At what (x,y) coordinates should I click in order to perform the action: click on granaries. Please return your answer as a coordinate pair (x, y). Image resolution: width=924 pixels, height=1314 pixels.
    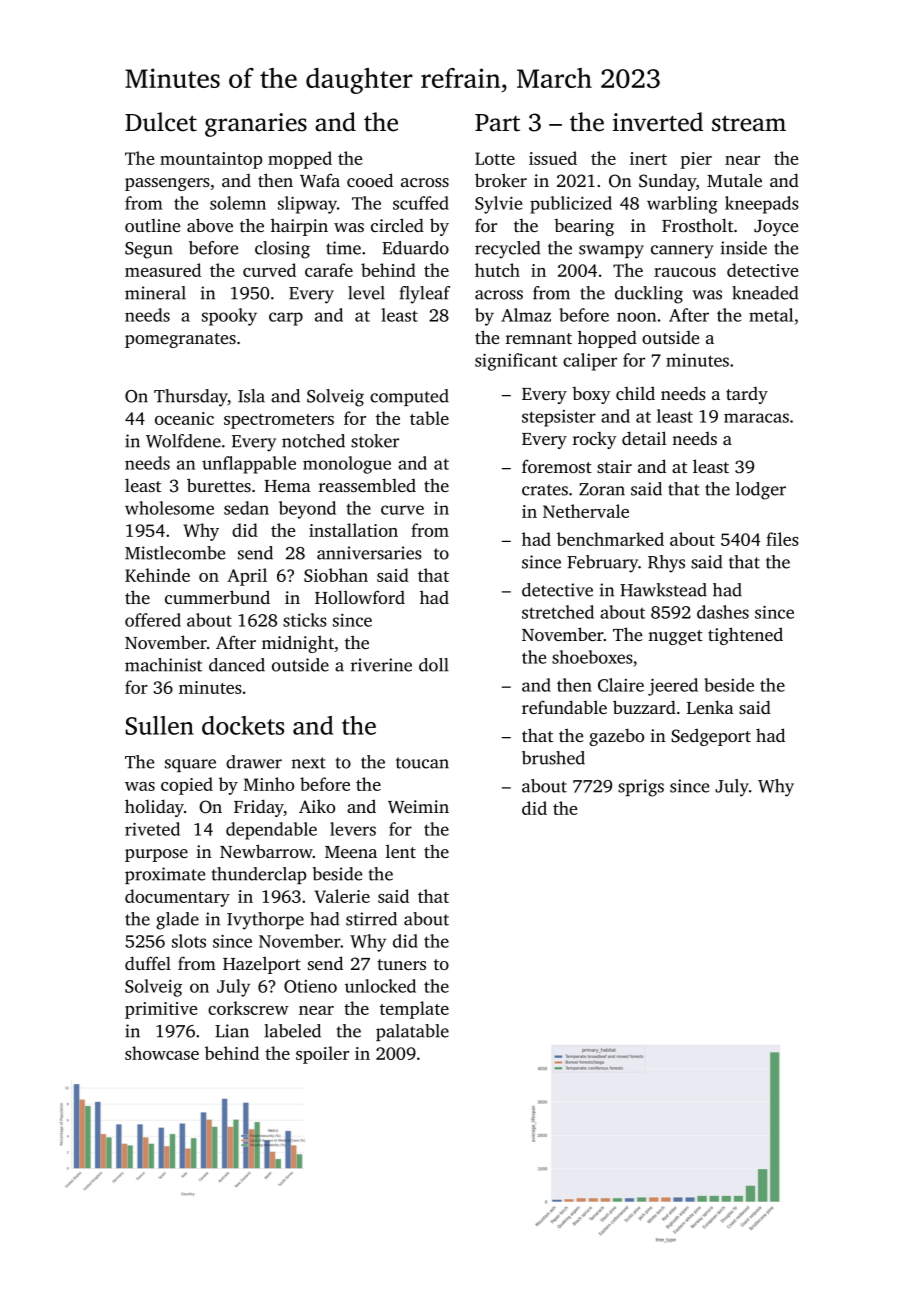
    Looking at the image, I should click on (256, 125).
